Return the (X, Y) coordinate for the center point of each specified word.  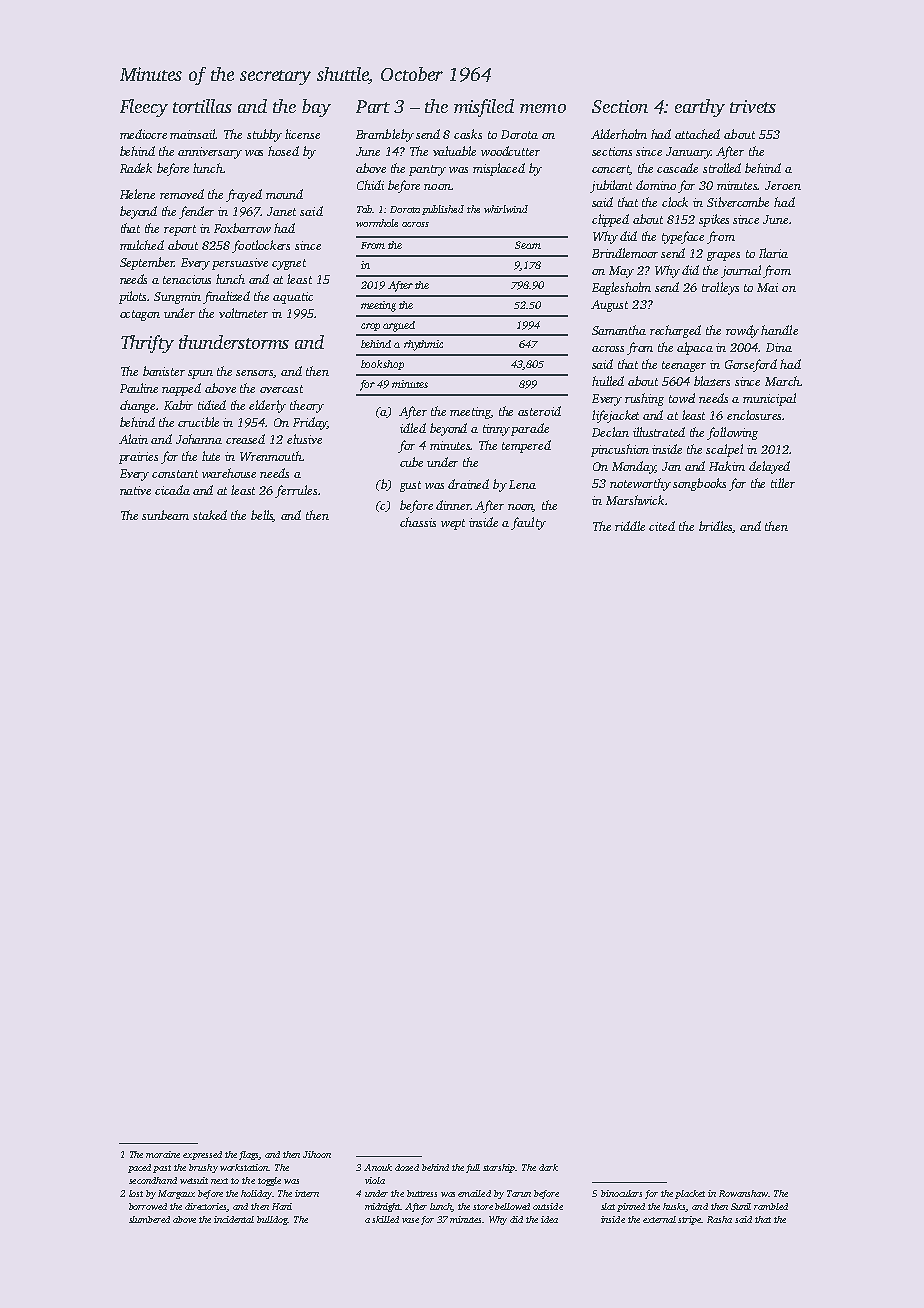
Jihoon (317, 1154)
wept (453, 524)
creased (245, 439)
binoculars (621, 1193)
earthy (700, 108)
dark (548, 1167)
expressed (202, 1155)
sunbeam (165, 515)
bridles (716, 527)
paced (139, 1168)
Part (373, 106)
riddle (630, 526)
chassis (418, 522)
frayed (244, 195)
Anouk (378, 1167)
